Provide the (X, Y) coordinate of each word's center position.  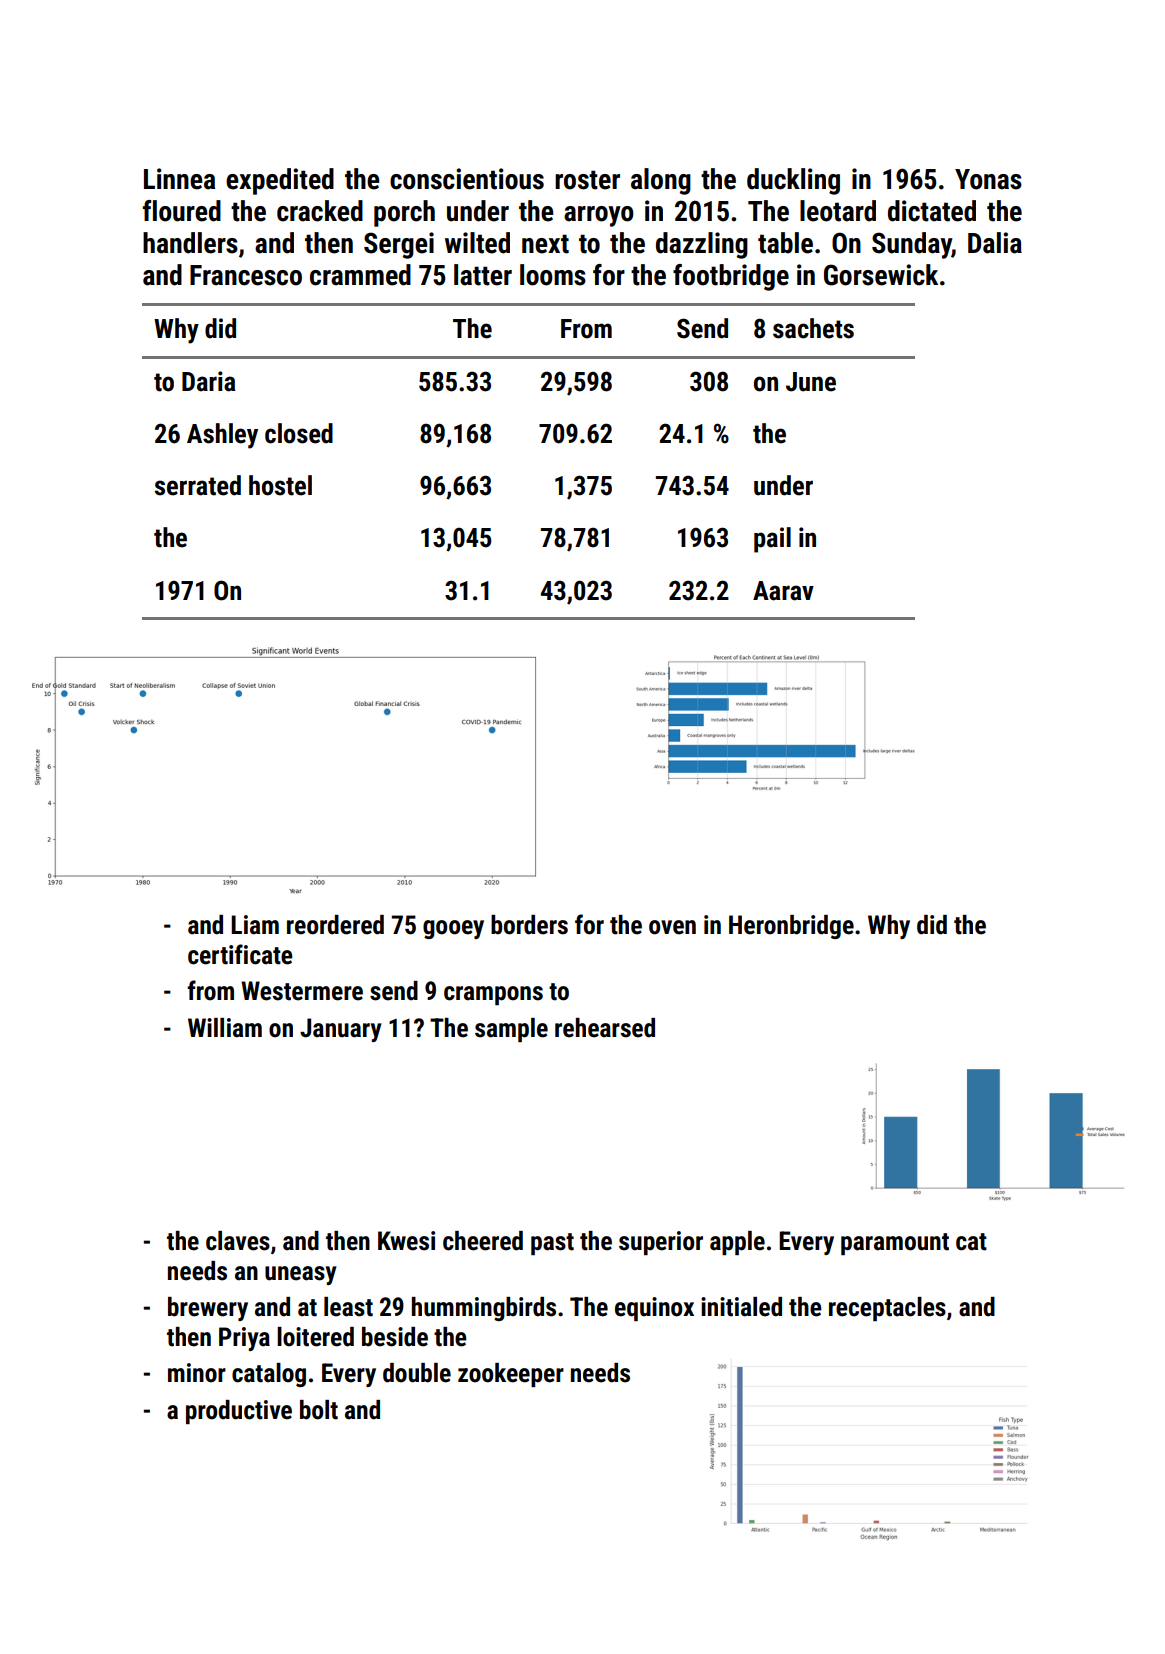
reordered (335, 925)
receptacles (887, 1309)
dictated (932, 211)
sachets (813, 328)
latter (483, 275)
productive (239, 1412)
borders (529, 925)
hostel (280, 485)
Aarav (783, 591)
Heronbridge (791, 927)
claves (238, 1241)
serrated (198, 485)
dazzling (702, 245)
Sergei (399, 245)
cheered (483, 1241)
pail (772, 540)
